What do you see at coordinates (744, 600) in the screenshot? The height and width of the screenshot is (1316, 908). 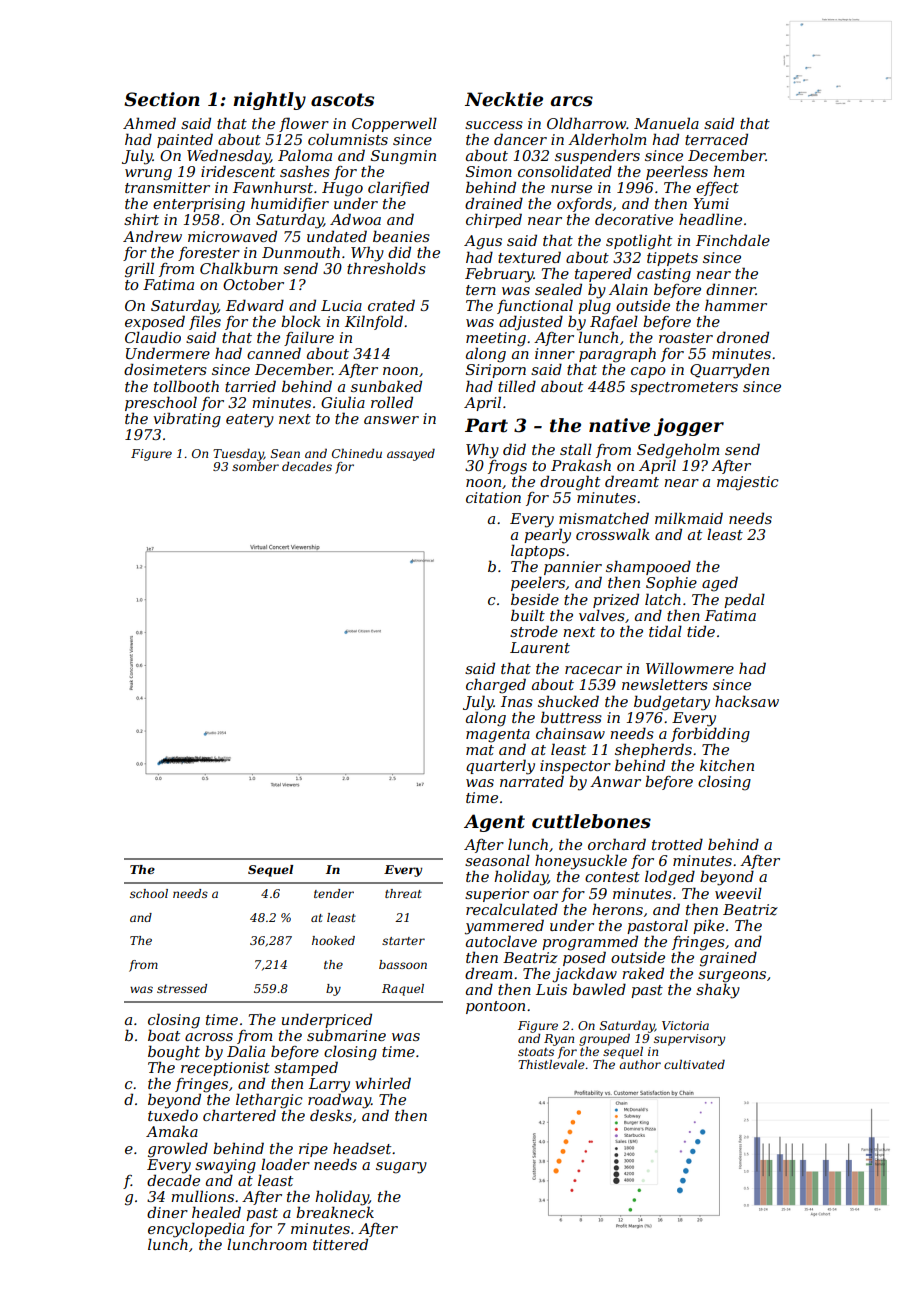 I see `pedal` at bounding box center [744, 600].
